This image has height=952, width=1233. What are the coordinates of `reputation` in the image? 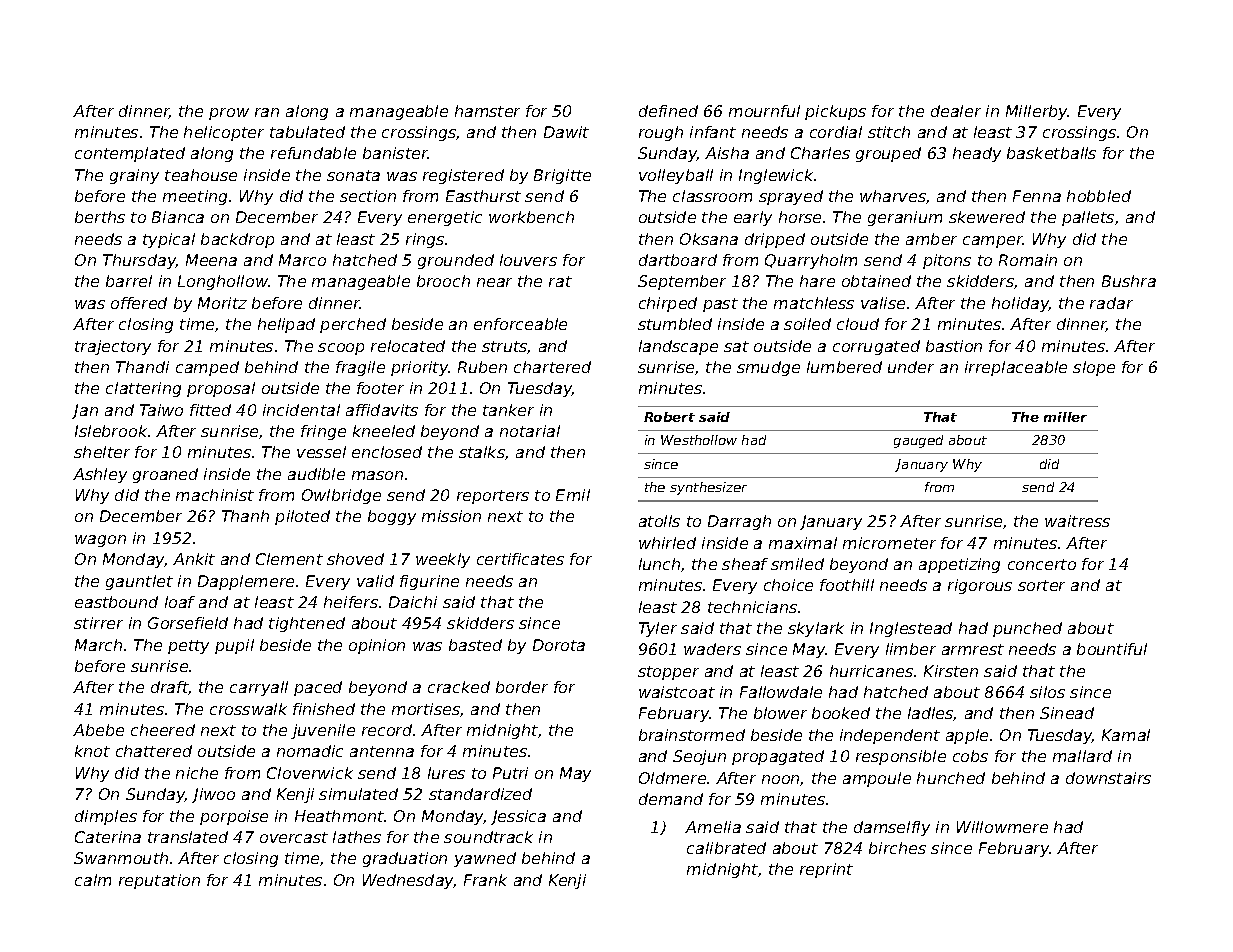 It's located at (159, 881).
